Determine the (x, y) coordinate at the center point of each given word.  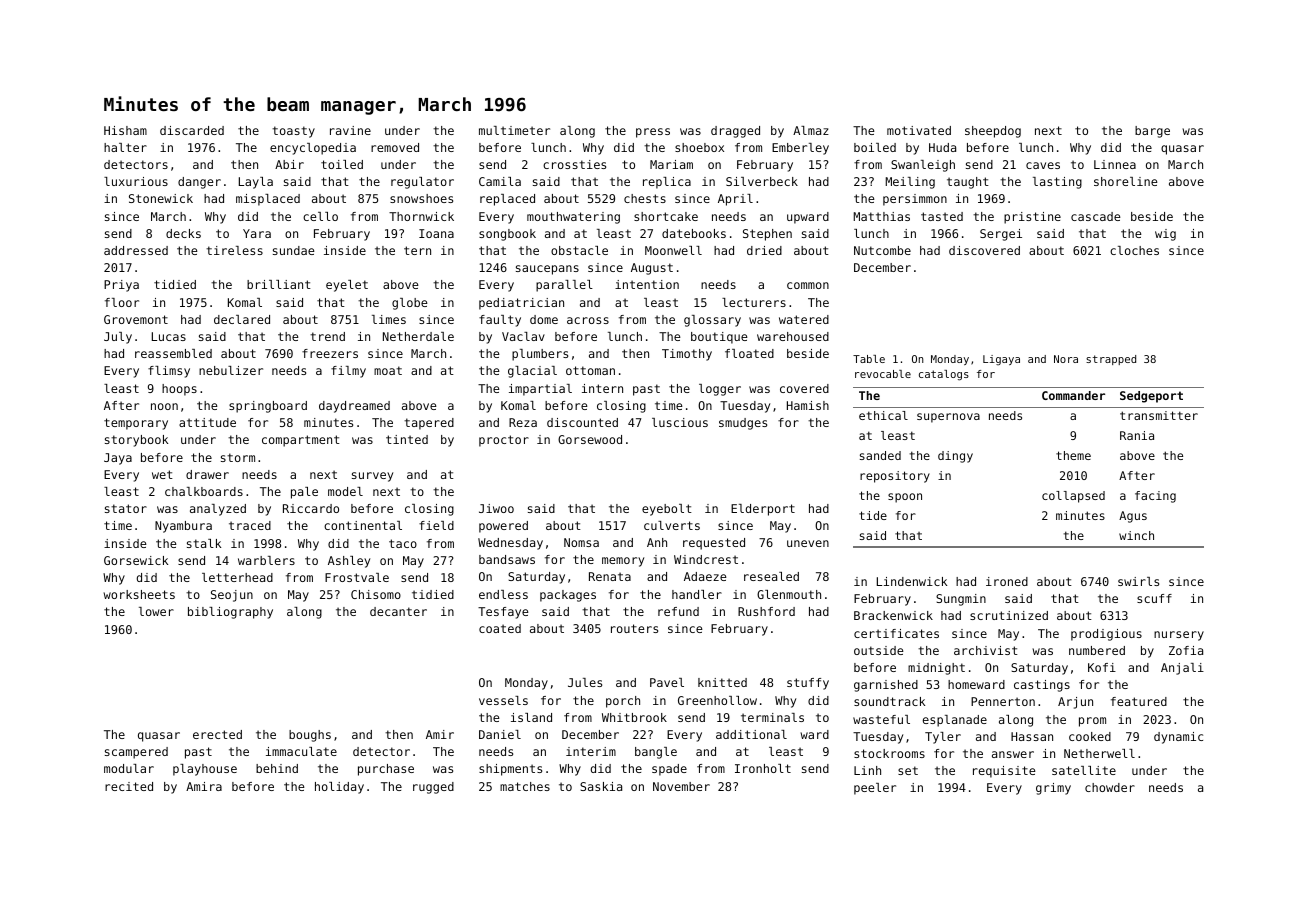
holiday (339, 788)
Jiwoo (496, 508)
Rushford (766, 611)
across (588, 320)
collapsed (1073, 497)
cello (320, 216)
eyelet (347, 286)
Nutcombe (882, 250)
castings (1042, 686)
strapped (1111, 360)
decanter (398, 611)
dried (764, 250)
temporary (136, 424)
